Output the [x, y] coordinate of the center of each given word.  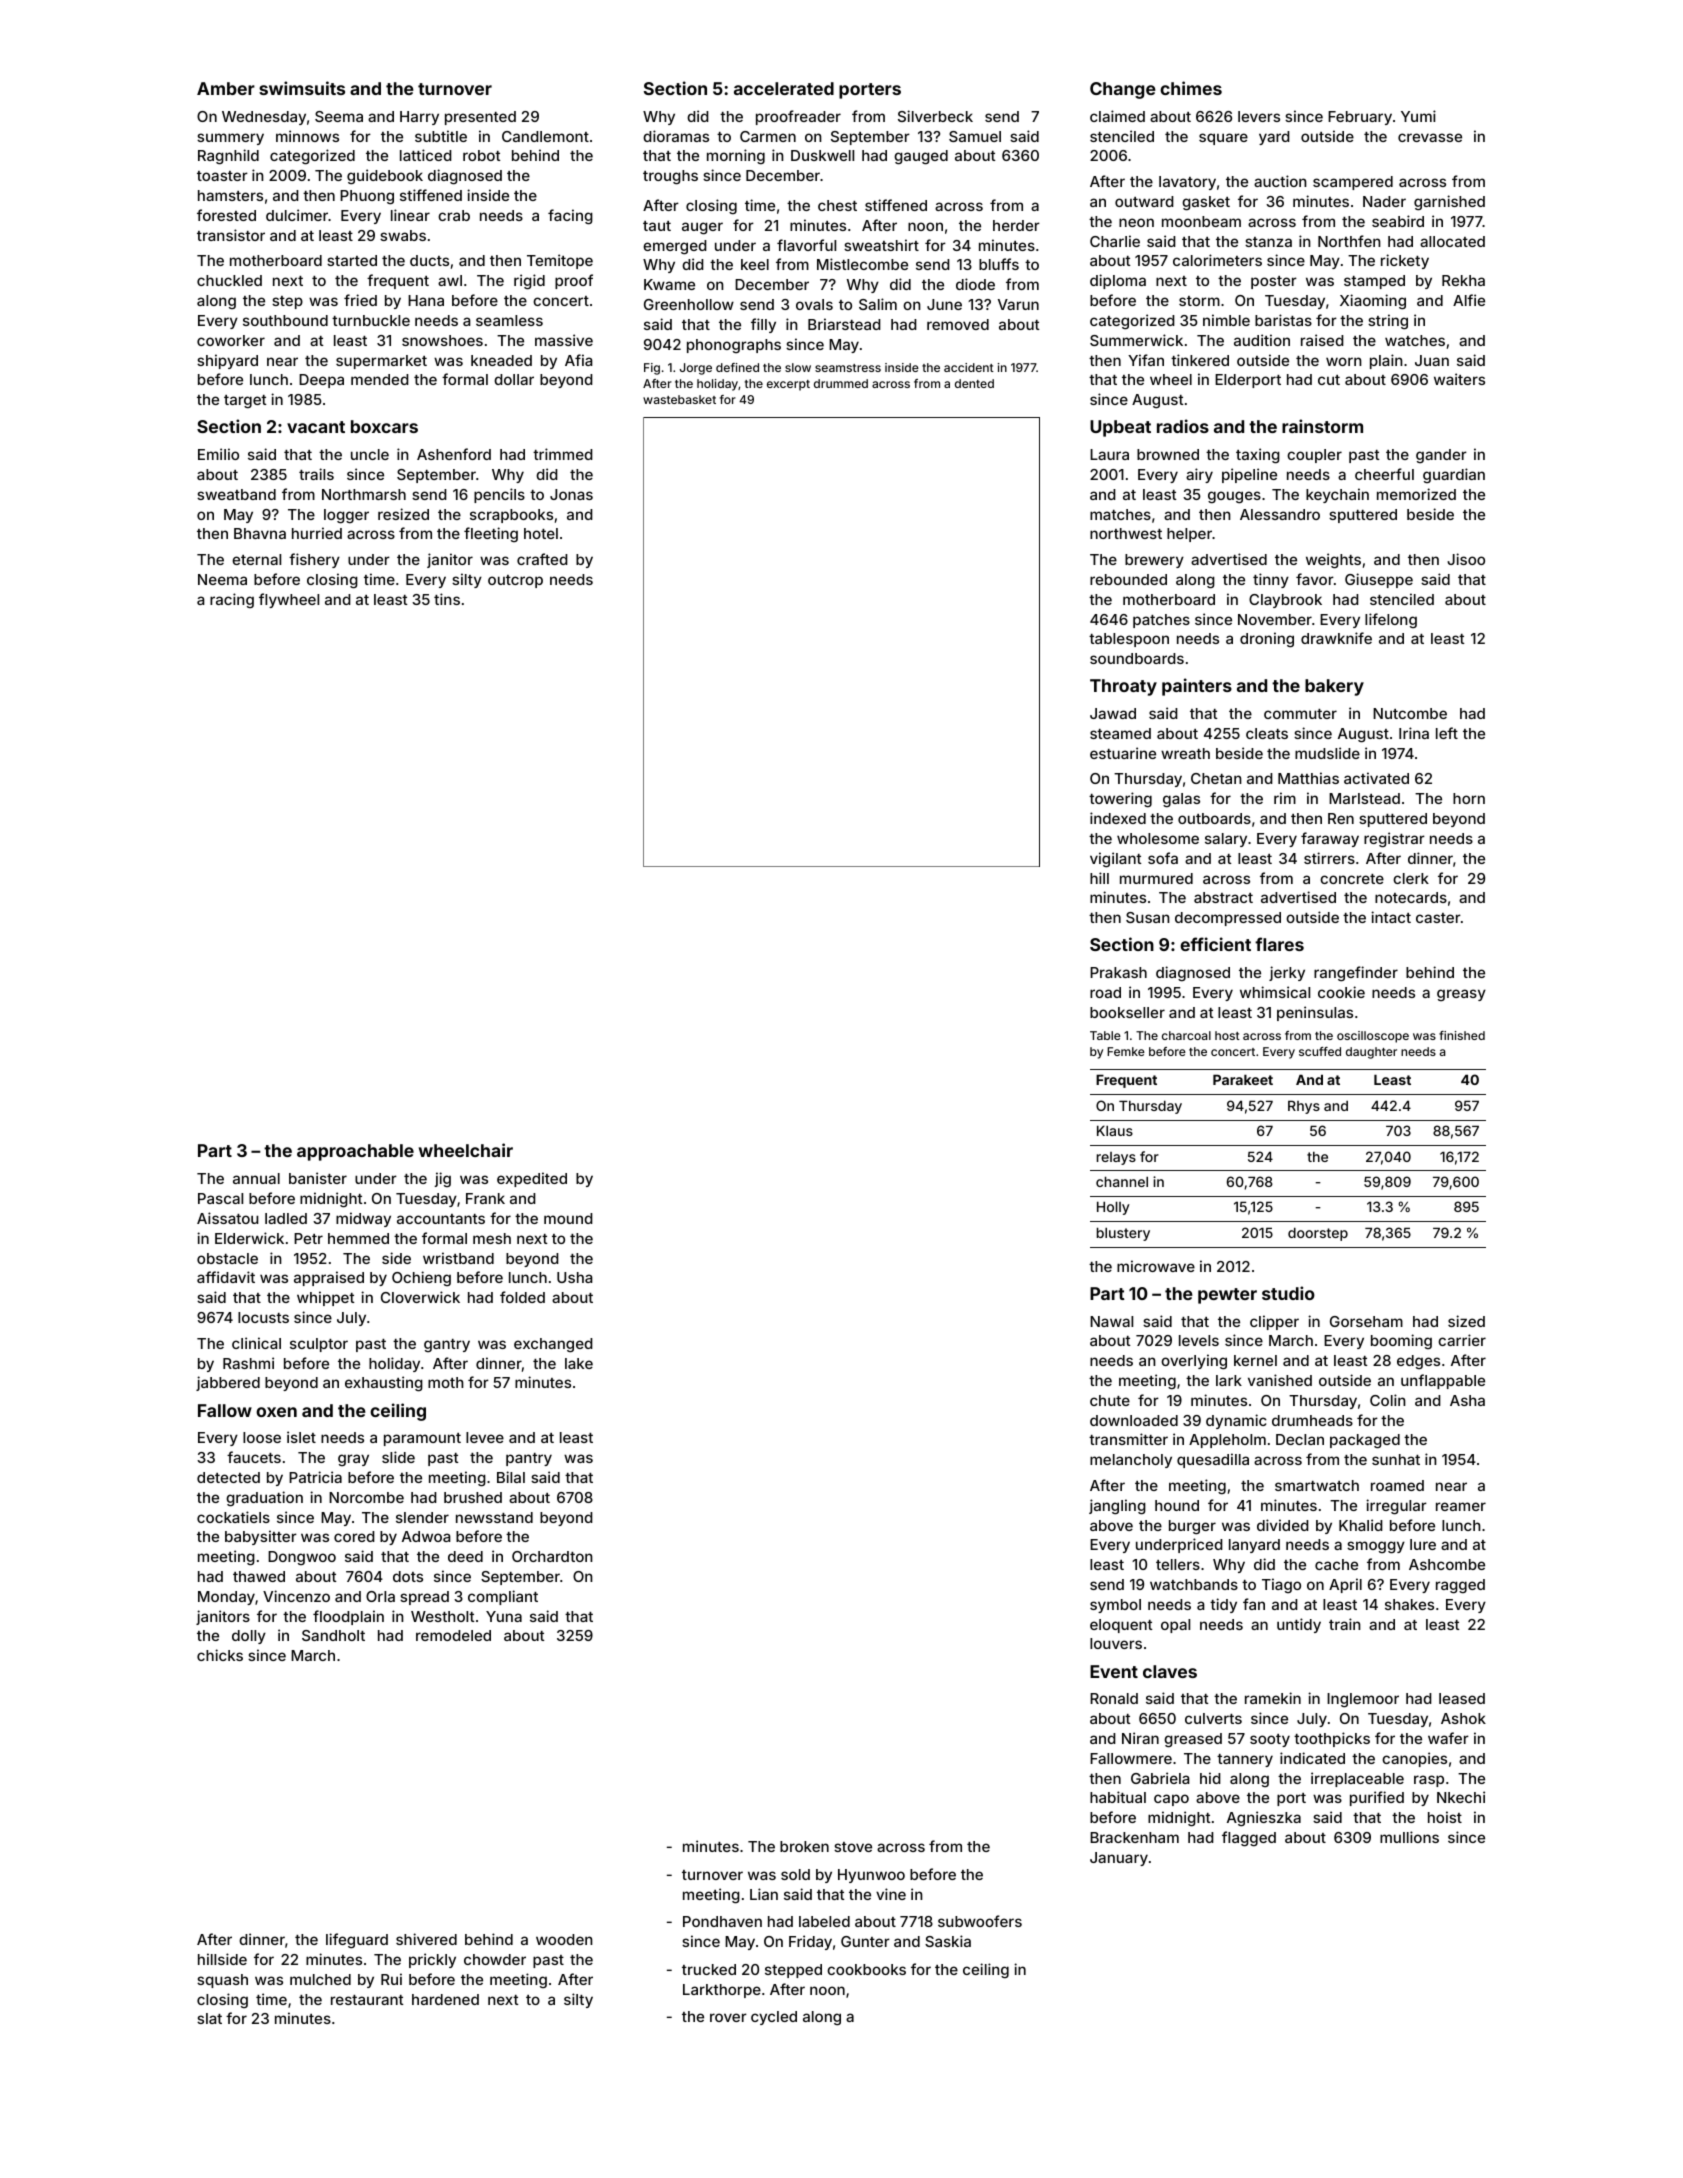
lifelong [1391, 620]
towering [1120, 799]
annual [256, 1178]
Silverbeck [935, 116]
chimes [1191, 88]
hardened [445, 1999]
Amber [226, 88]
